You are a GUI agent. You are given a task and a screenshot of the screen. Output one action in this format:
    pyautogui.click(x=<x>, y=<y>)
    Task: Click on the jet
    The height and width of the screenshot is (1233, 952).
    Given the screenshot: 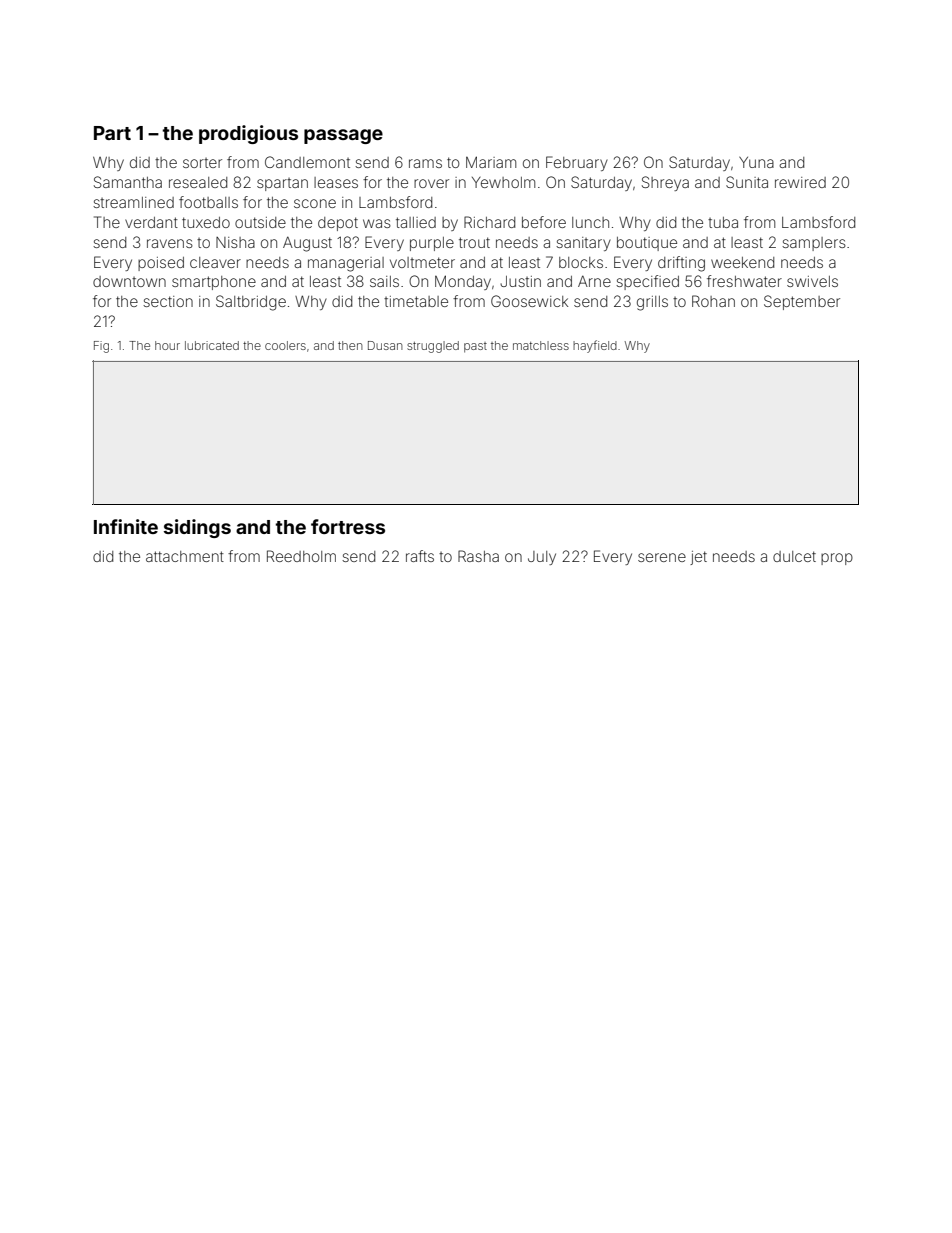 What is the action you would take?
    pyautogui.click(x=698, y=558)
